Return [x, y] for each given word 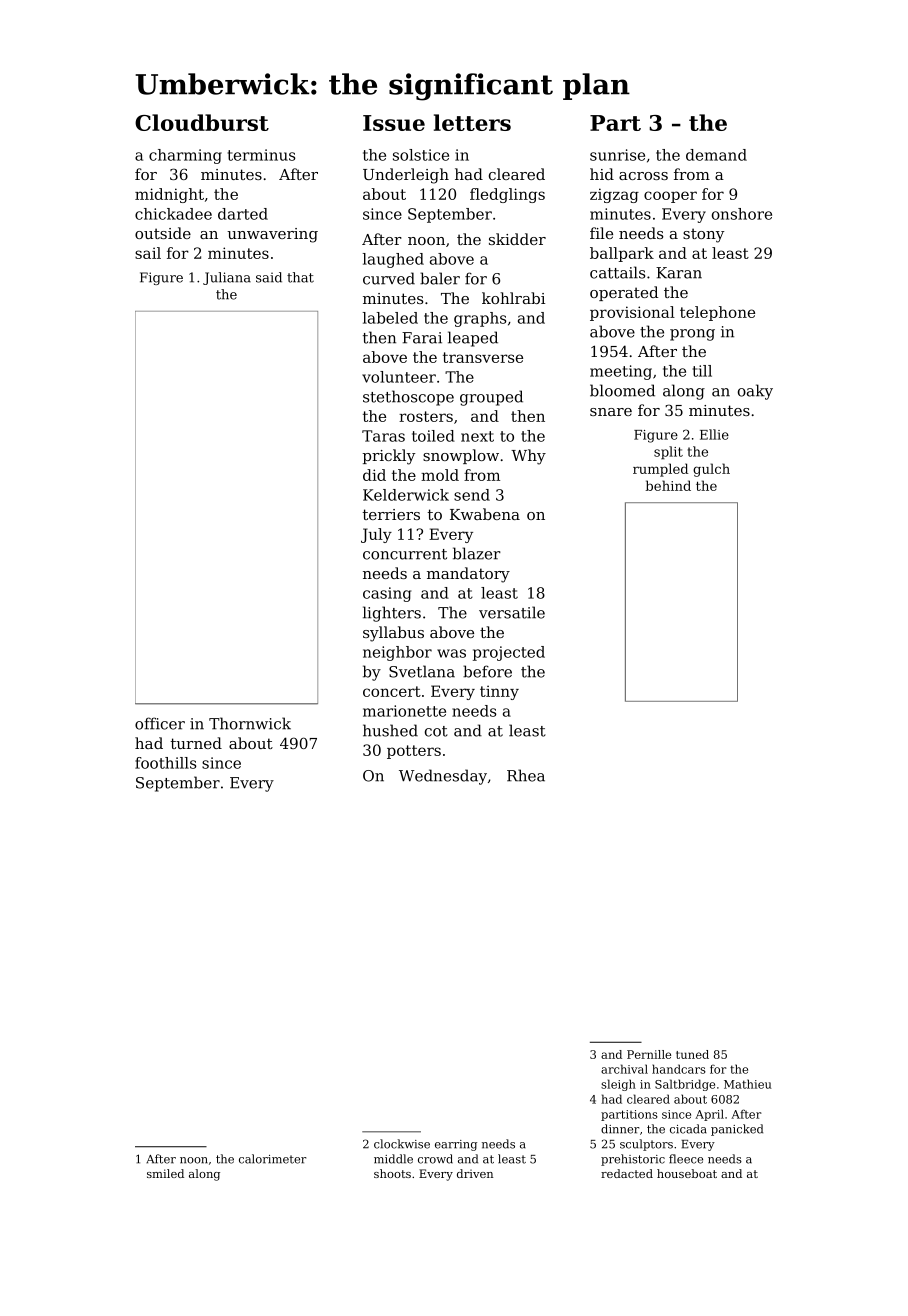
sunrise [617, 155]
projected [509, 653]
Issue [394, 123]
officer [160, 723]
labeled [390, 318]
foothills [165, 763]
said [269, 277]
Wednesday [443, 777]
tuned [692, 1054]
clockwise [402, 1144]
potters [414, 752]
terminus [261, 155]
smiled [165, 1173]
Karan [679, 273]
